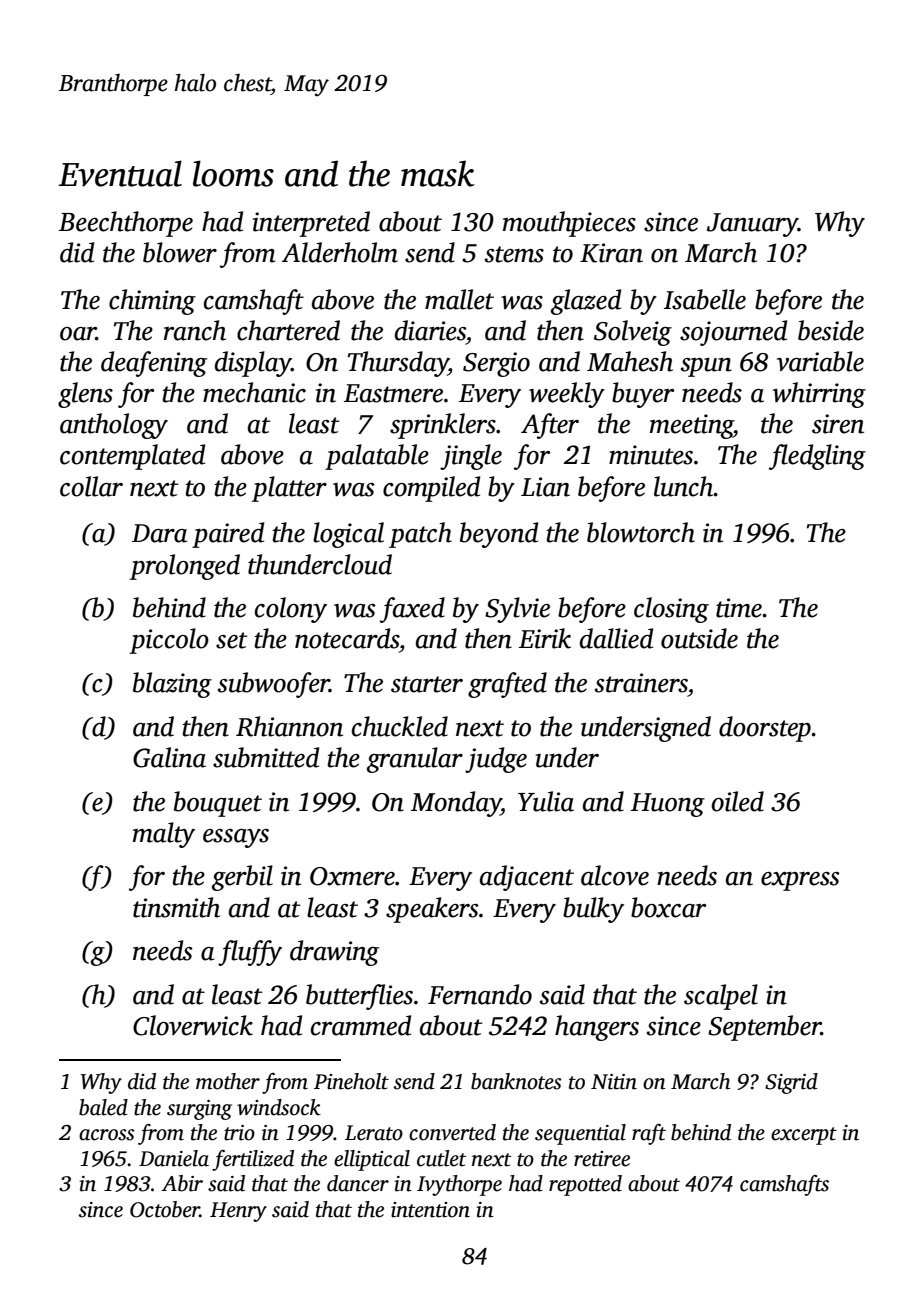 The image size is (924, 1311). Describe the element at coordinates (651, 455) in the document. I see `minutes` at that location.
